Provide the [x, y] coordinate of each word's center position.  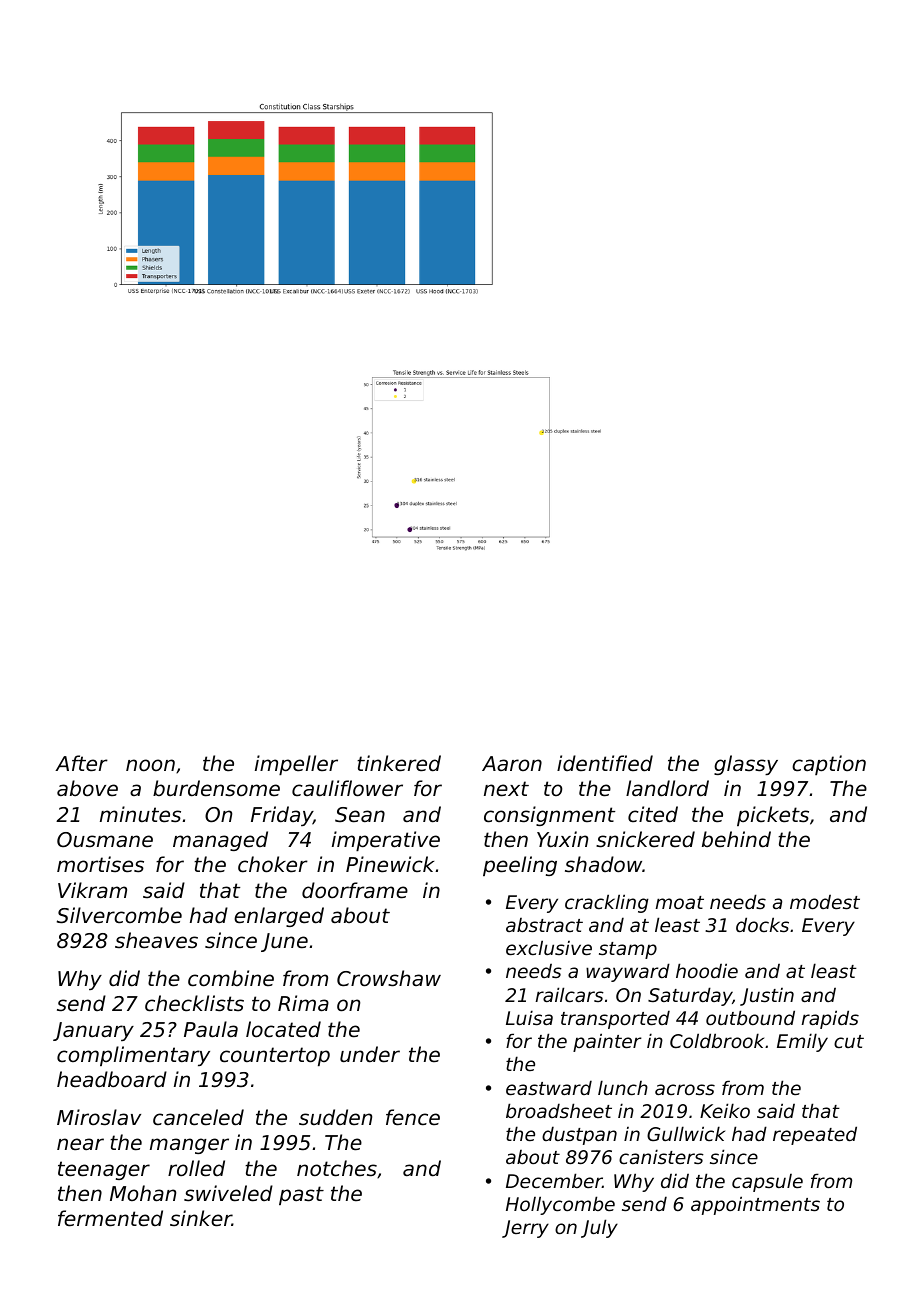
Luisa [529, 1017]
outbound [750, 1017]
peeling [520, 866]
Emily [802, 1042]
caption [829, 765]
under [370, 1054]
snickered [645, 839]
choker [273, 864]
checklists [194, 1003]
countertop [275, 1056]
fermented [110, 1218]
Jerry [525, 1229]
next [506, 789]
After [81, 763]
